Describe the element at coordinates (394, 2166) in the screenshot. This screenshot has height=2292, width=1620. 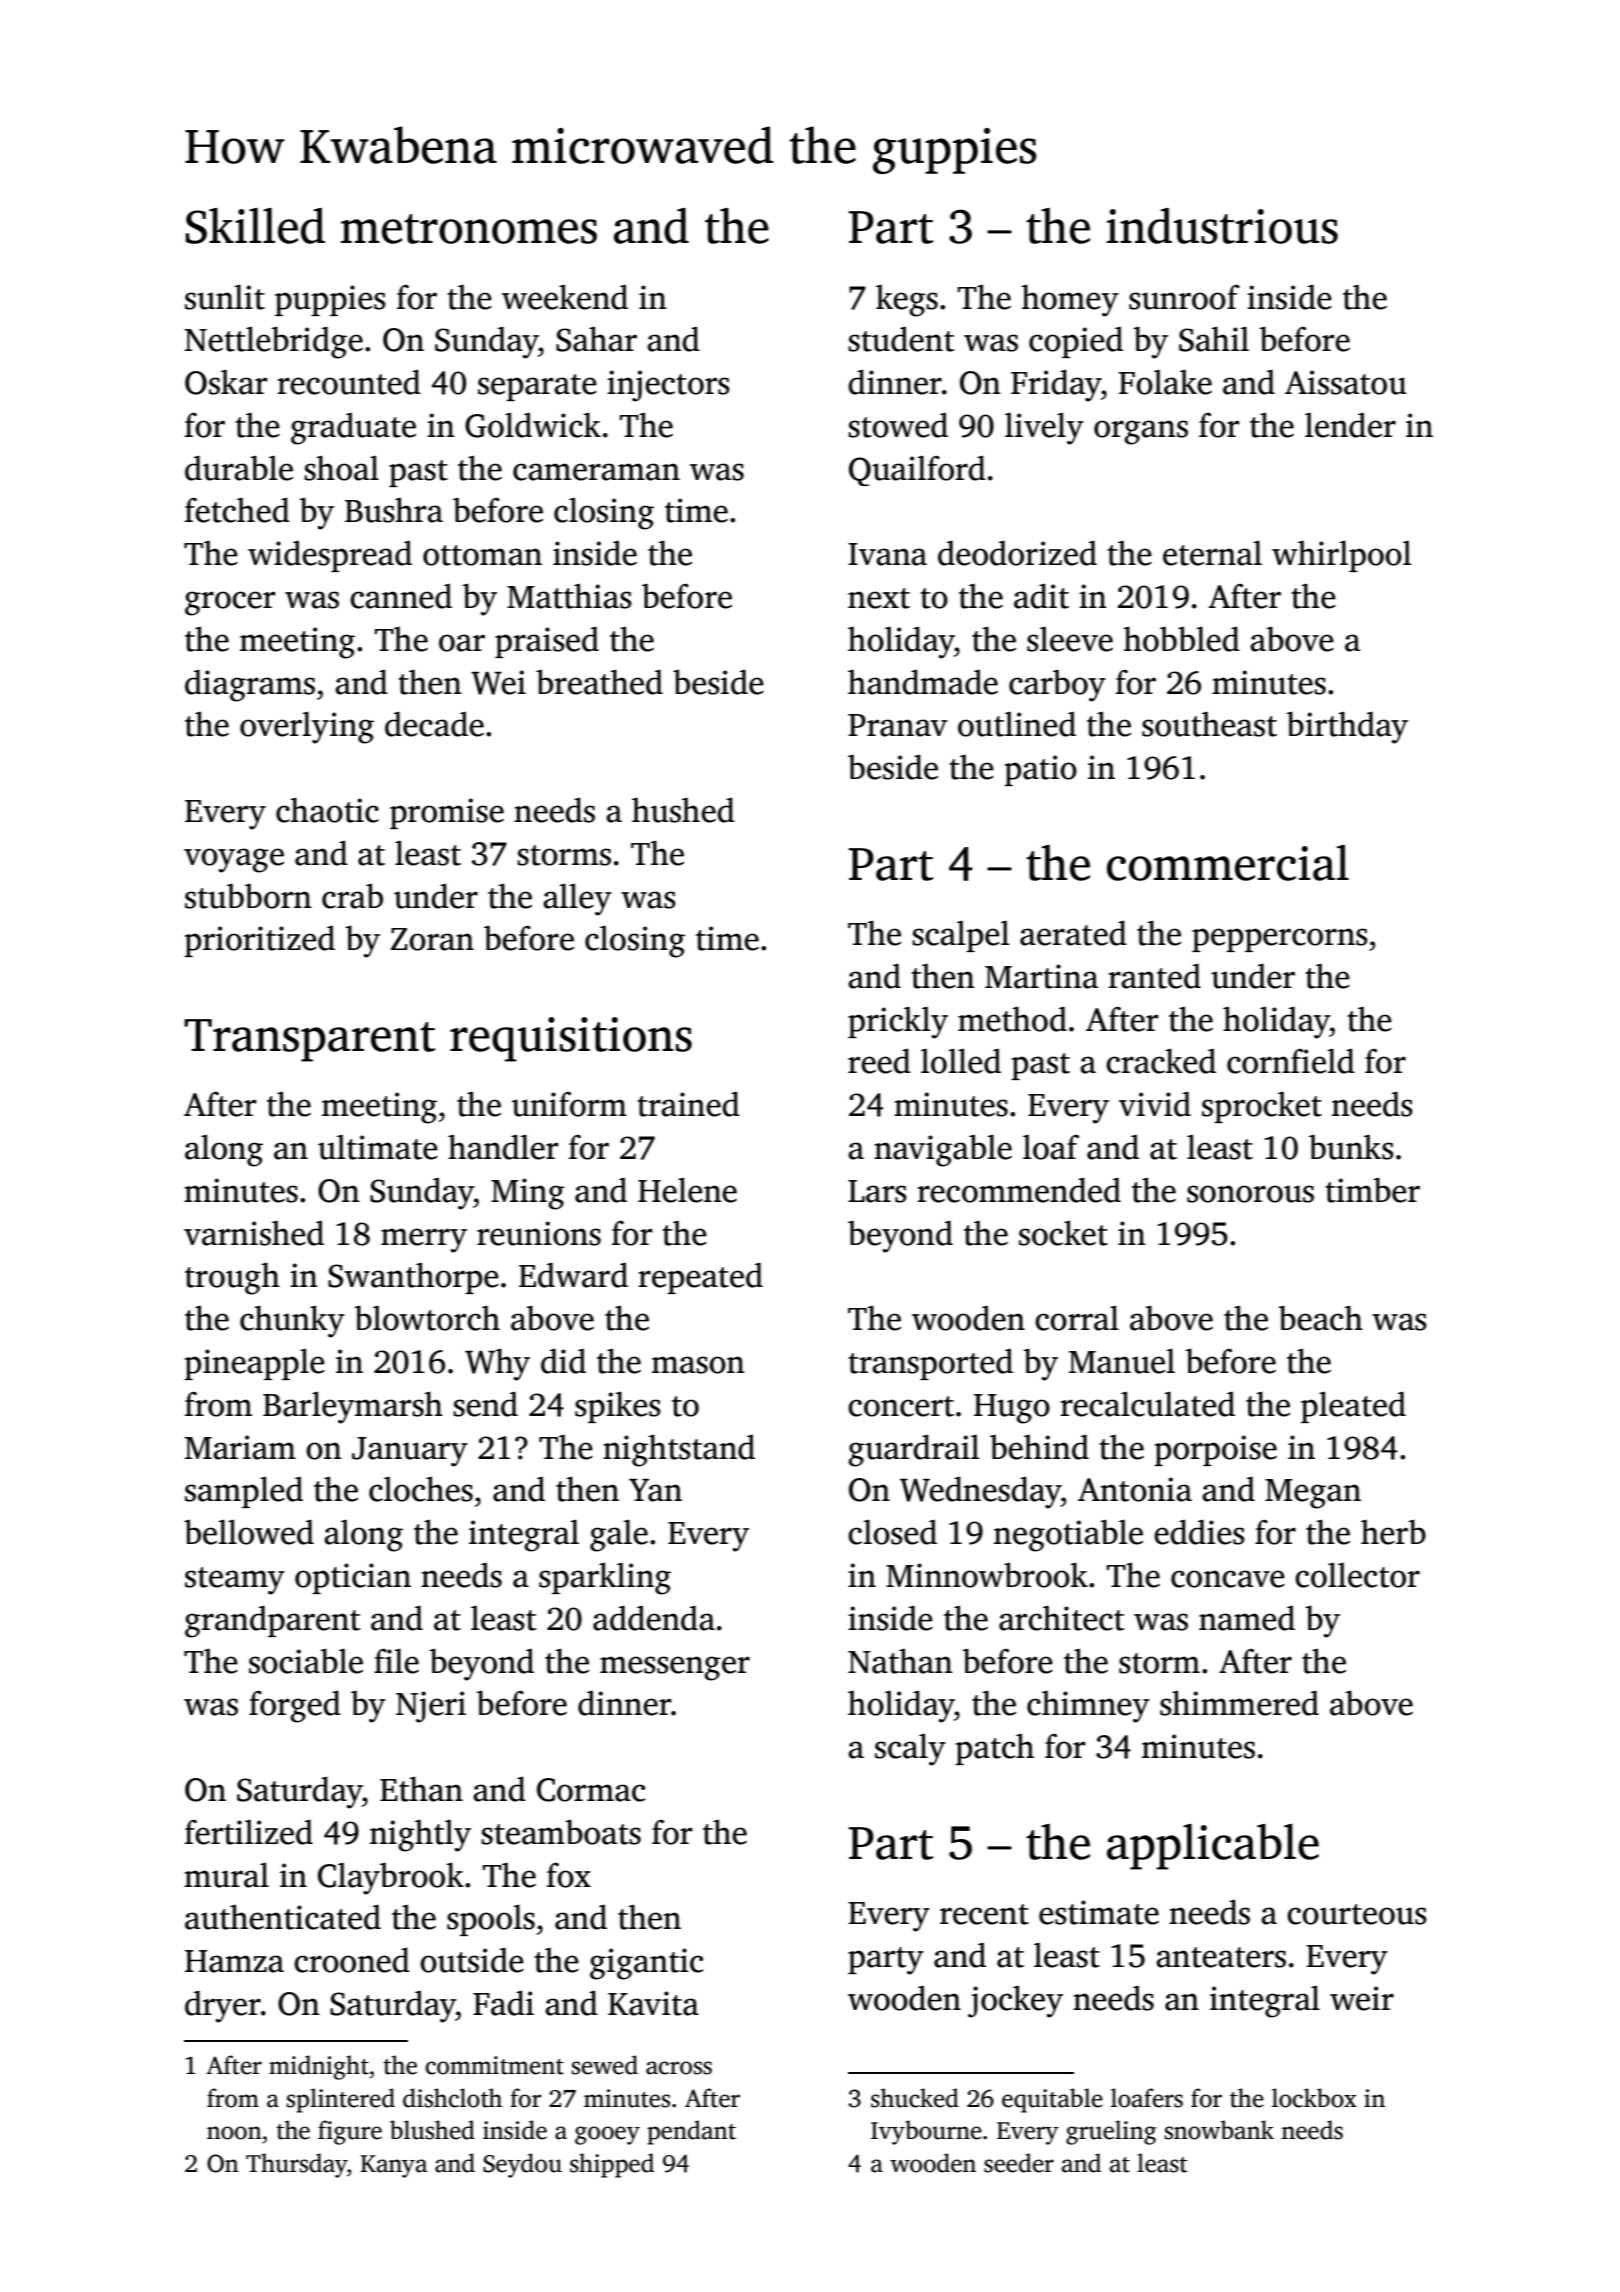
I see `Kanya` at that location.
